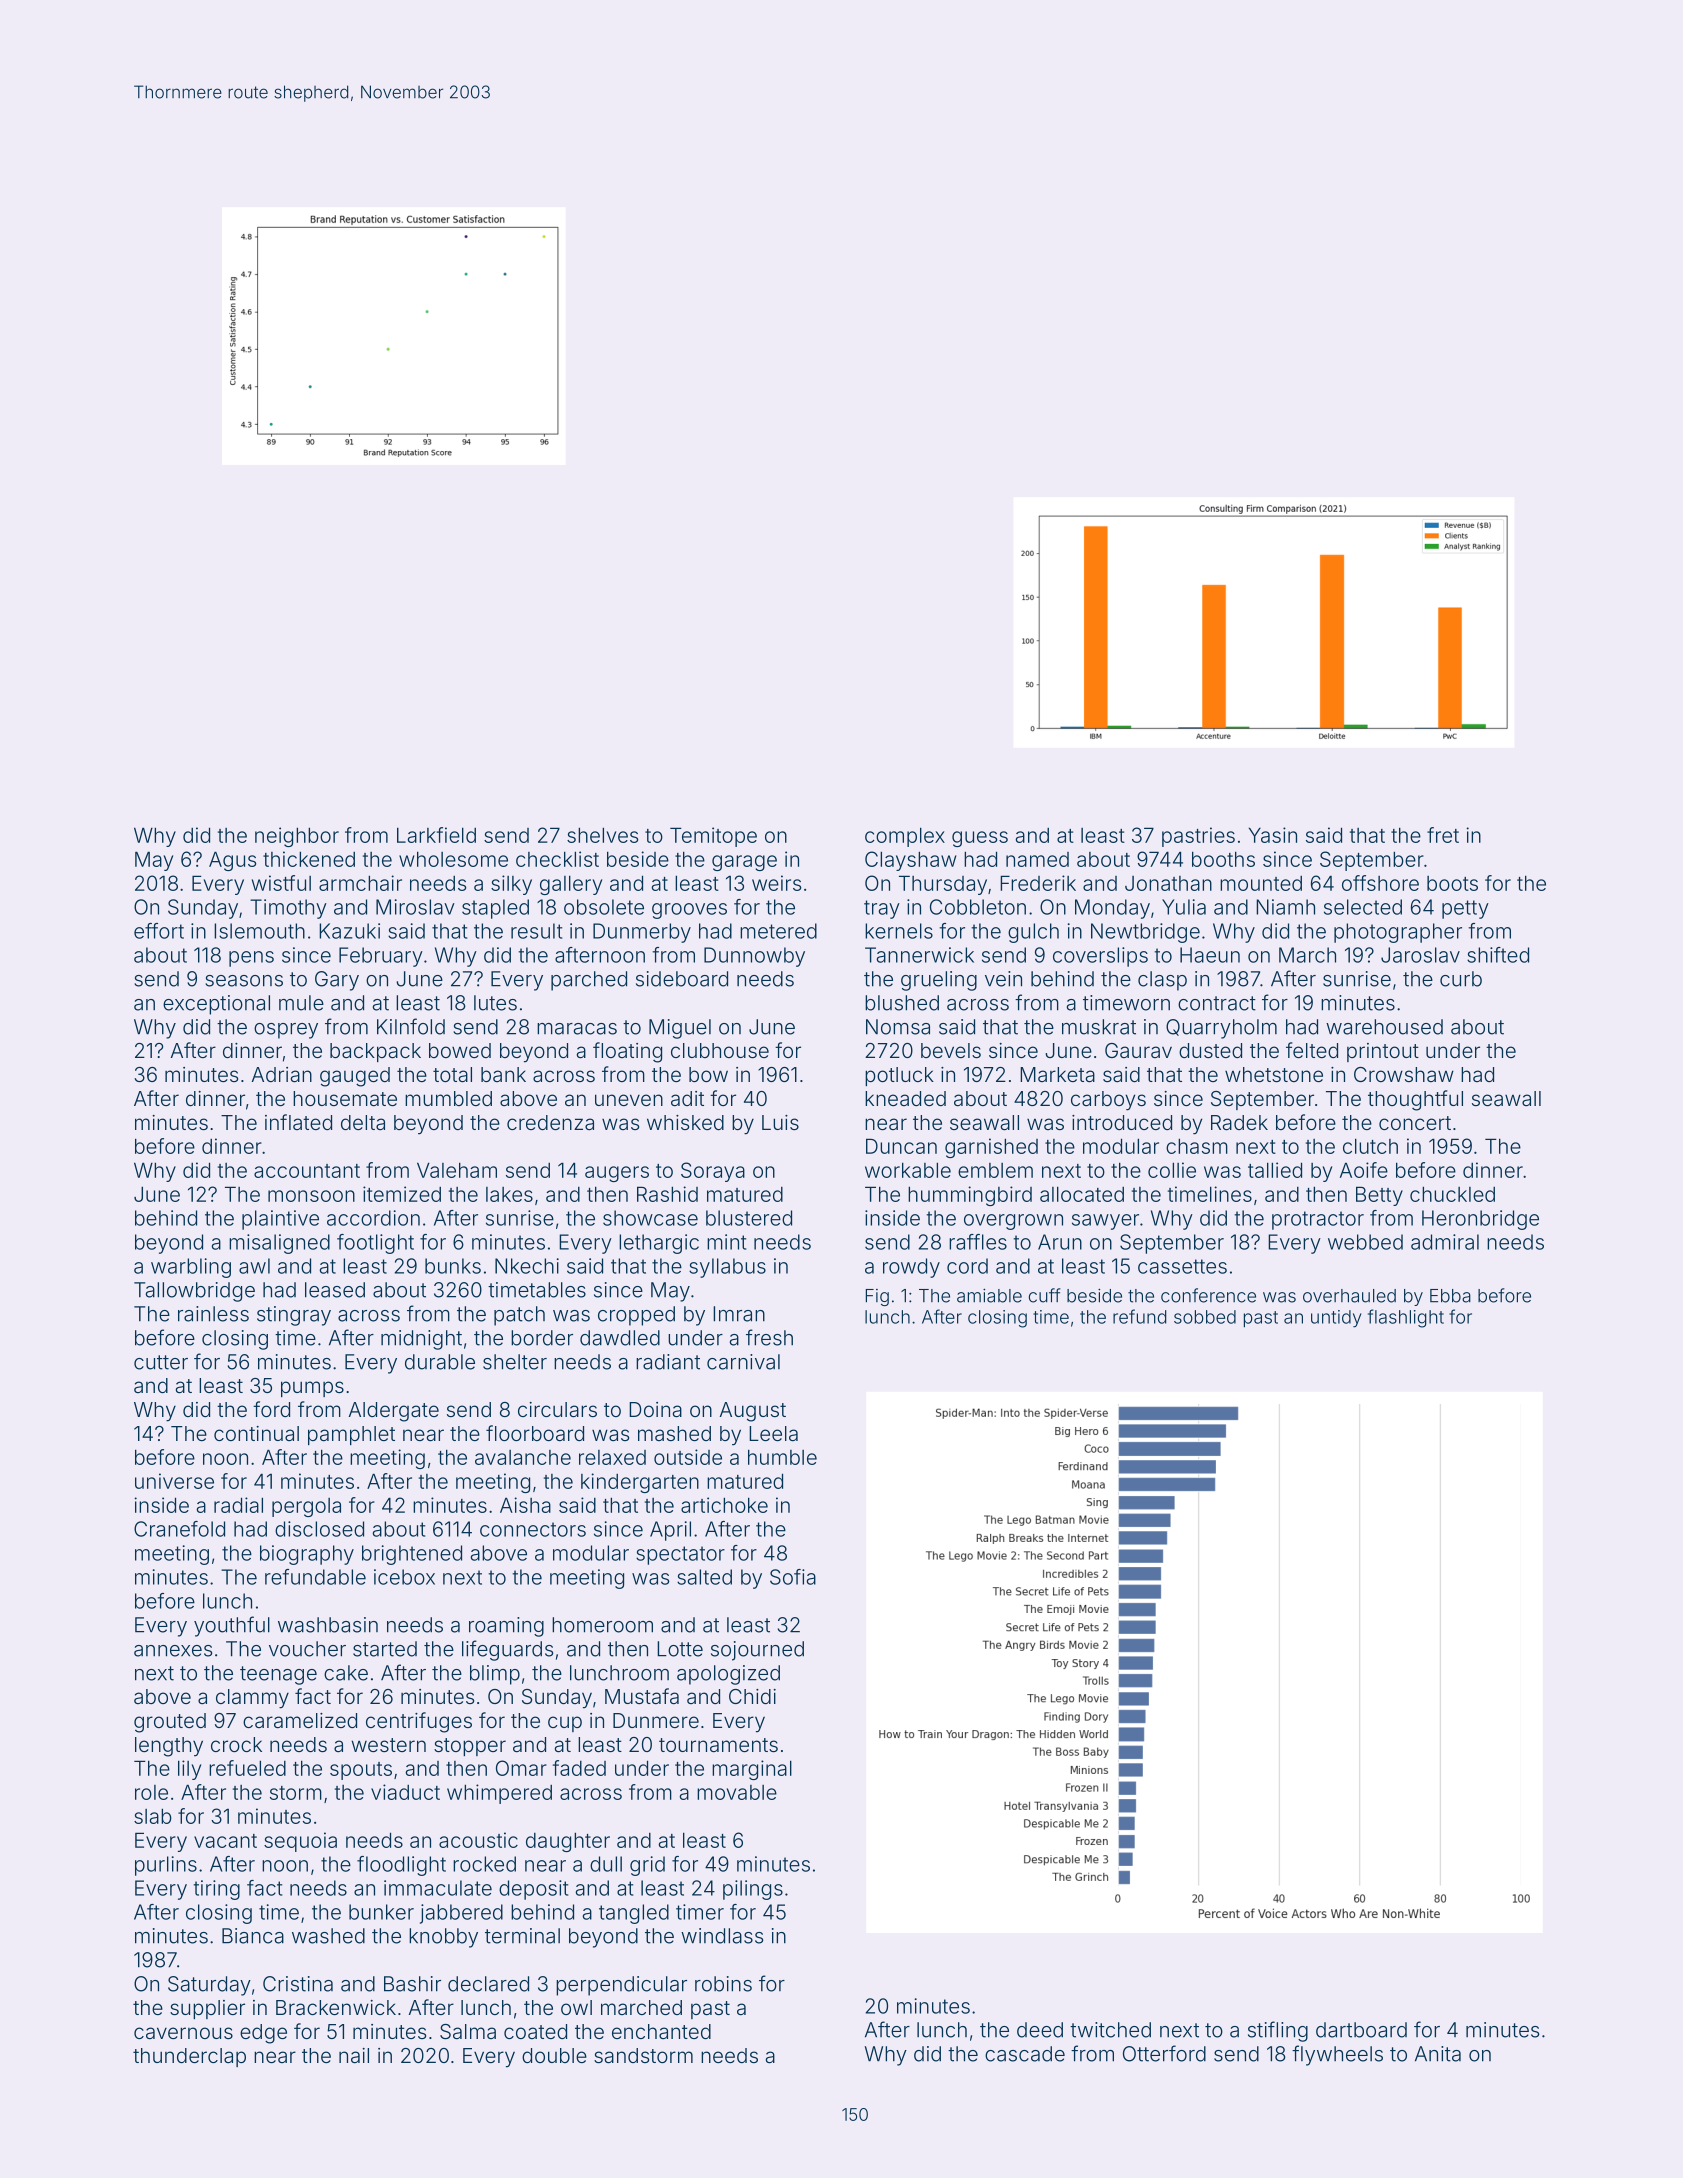 The height and width of the screenshot is (2178, 1683). I want to click on refueled, so click(247, 1768).
